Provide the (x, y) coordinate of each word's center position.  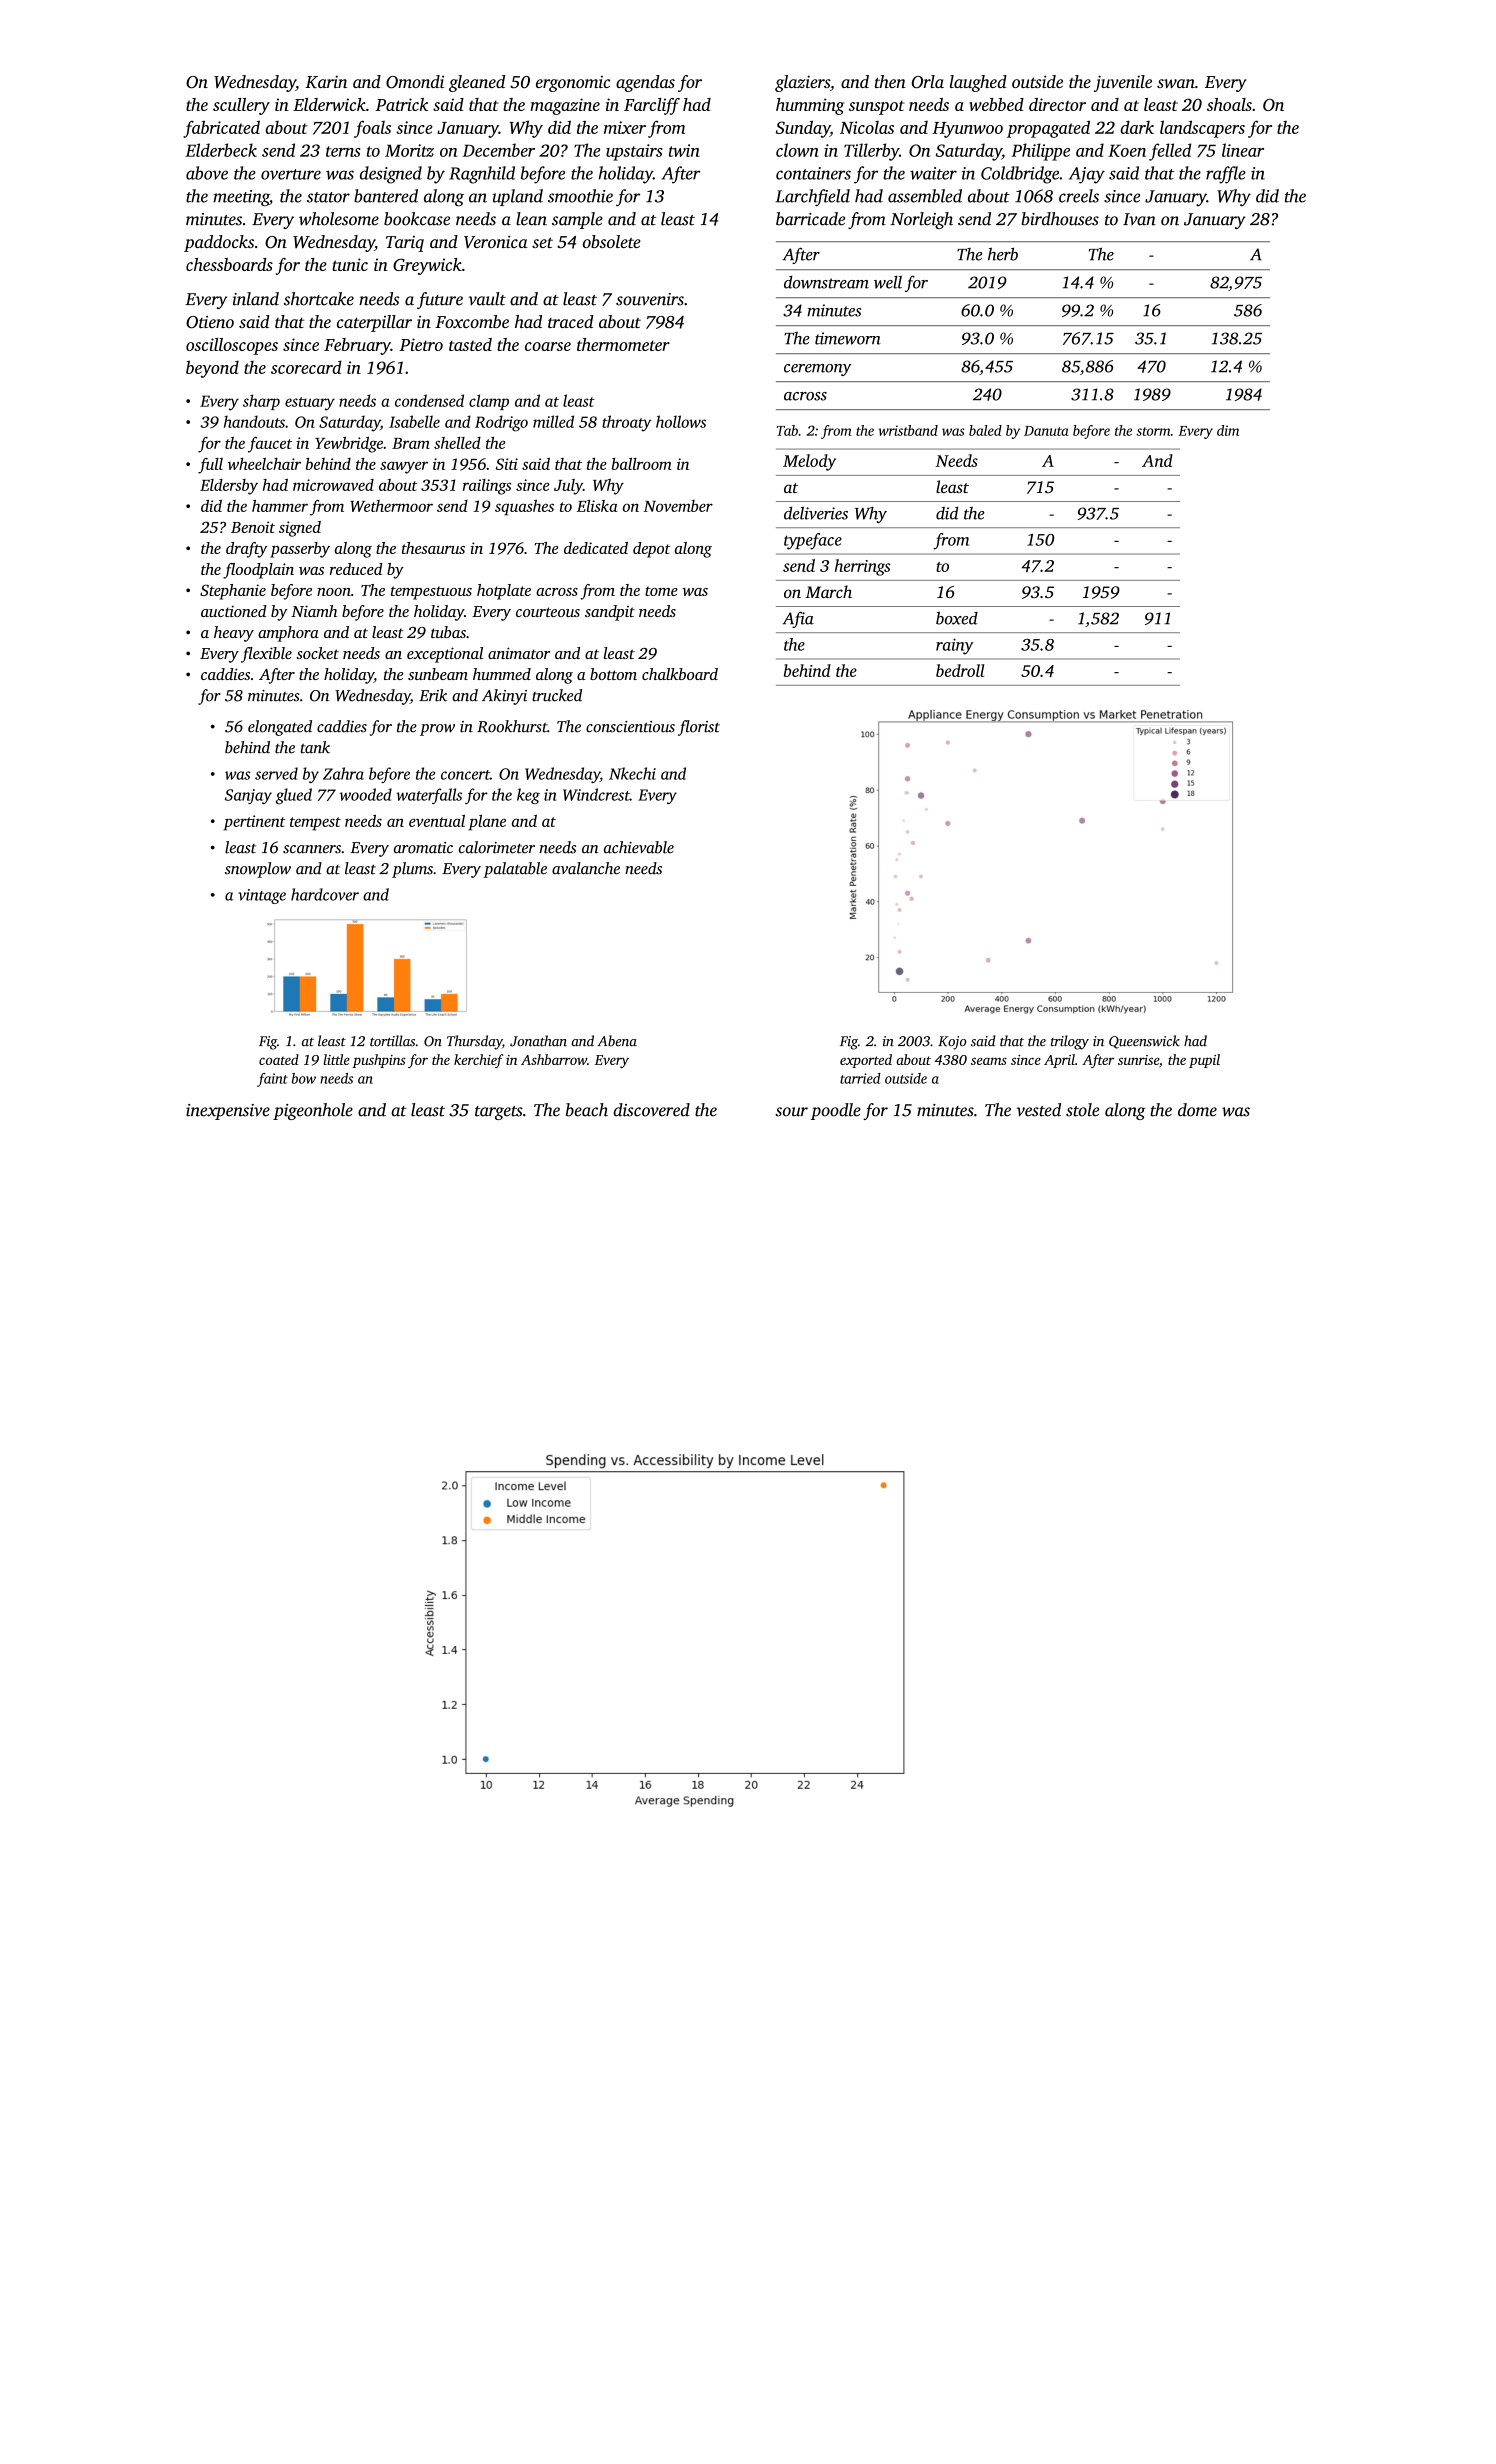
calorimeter (497, 847)
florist (699, 728)
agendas (645, 83)
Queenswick (1144, 1042)
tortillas (392, 1041)
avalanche (586, 868)
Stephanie (233, 592)
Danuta (1046, 431)
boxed (957, 618)
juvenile (1123, 83)
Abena (617, 1041)
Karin (326, 81)
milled (553, 421)
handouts (254, 421)
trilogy (1070, 1042)
